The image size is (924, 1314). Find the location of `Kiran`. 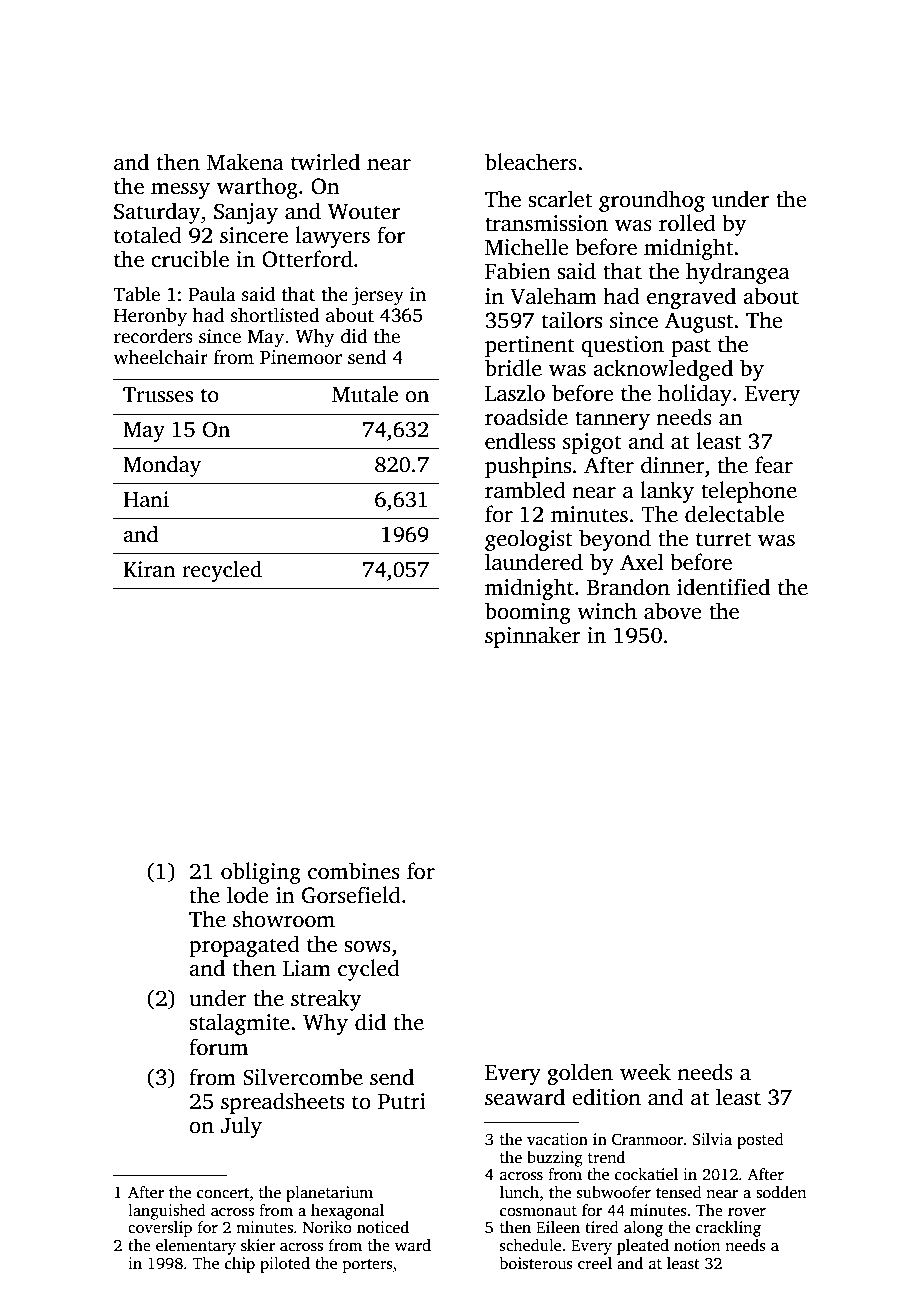

Kiran is located at coordinates (149, 569).
